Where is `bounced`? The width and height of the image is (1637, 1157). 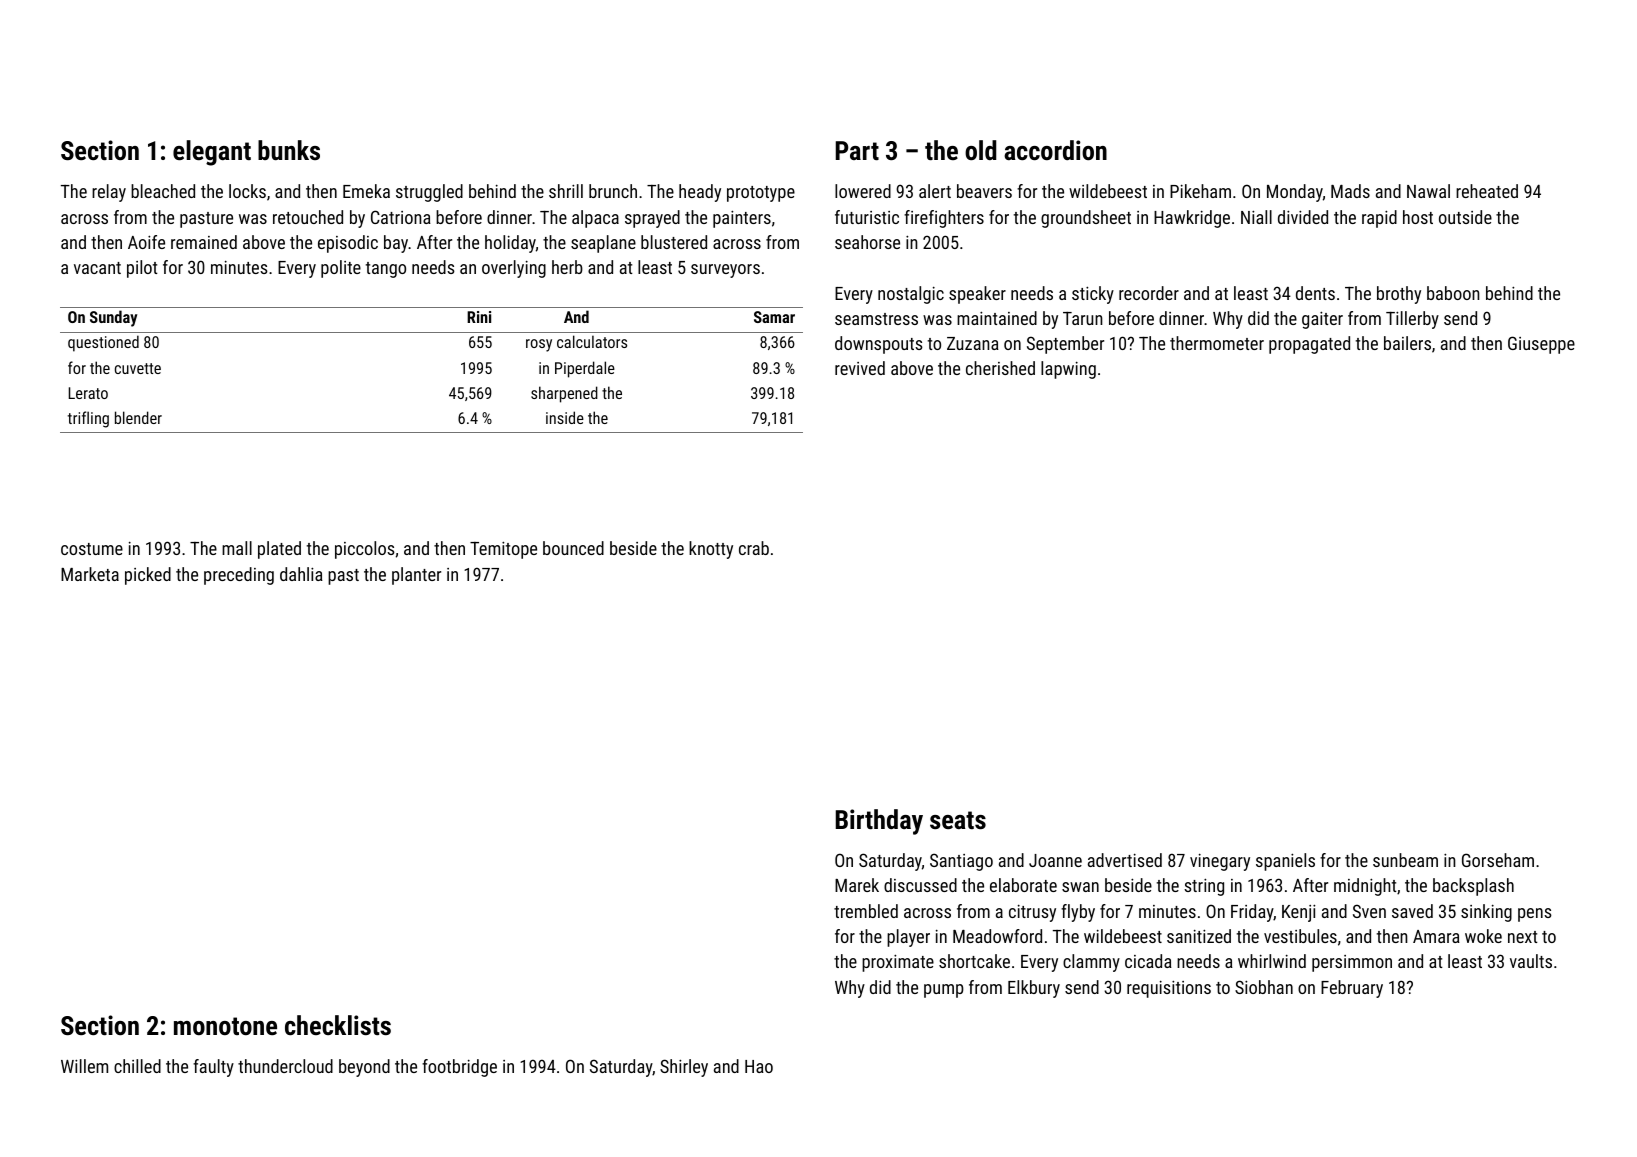 bounced is located at coordinates (573, 548).
